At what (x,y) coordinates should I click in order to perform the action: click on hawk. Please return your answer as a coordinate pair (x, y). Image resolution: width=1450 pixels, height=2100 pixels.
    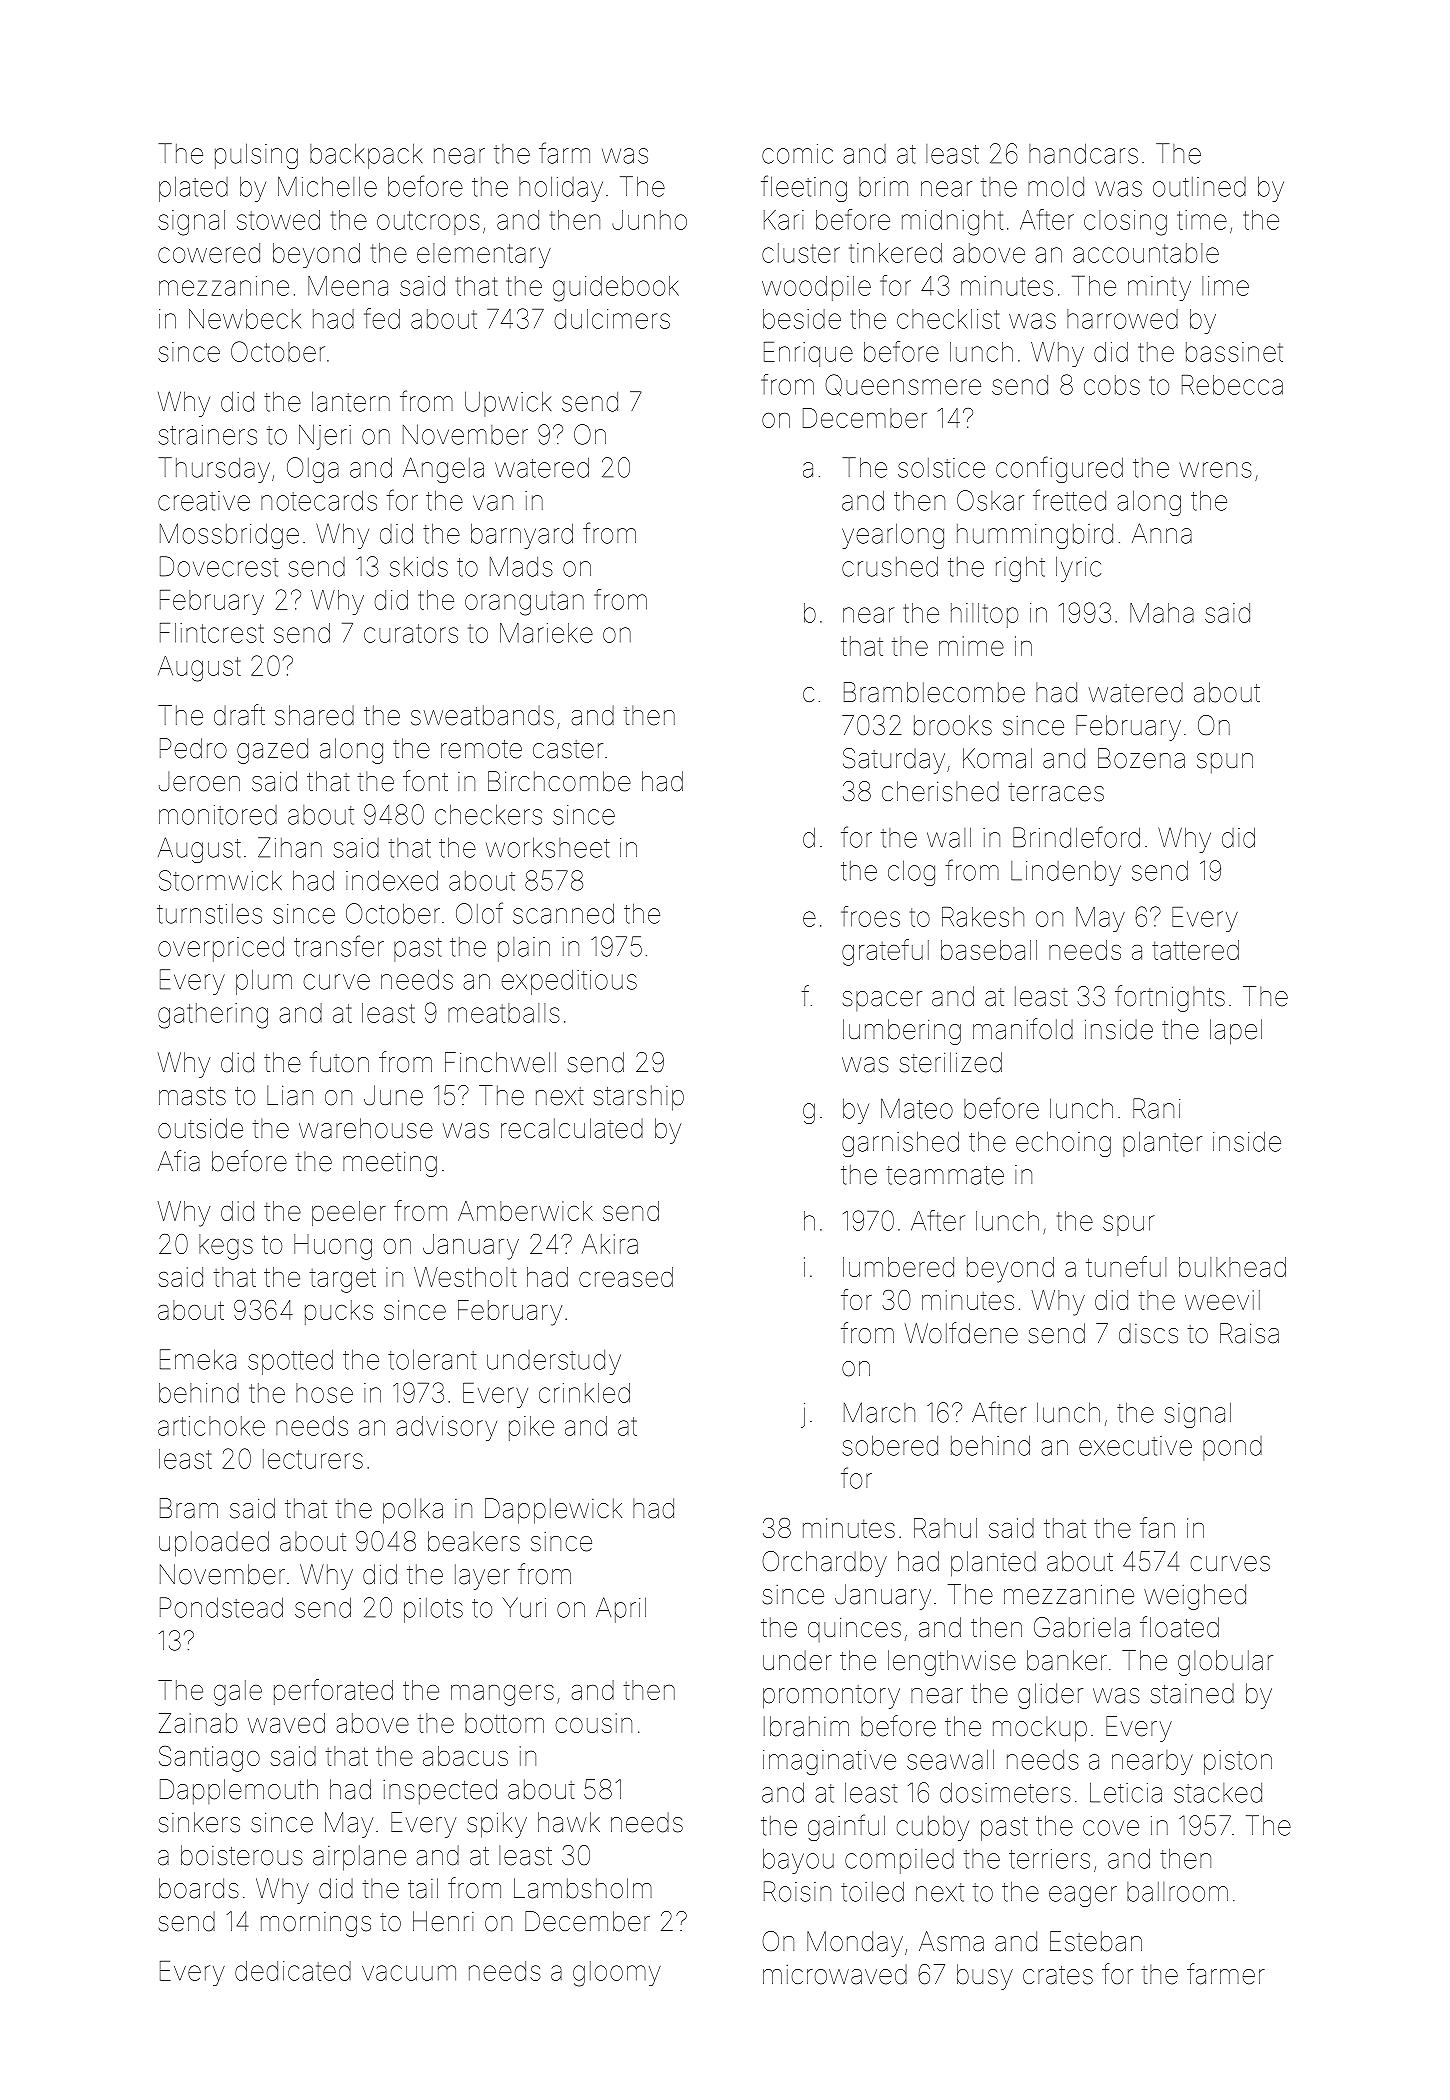
    Looking at the image, I should click on (569, 1822).
